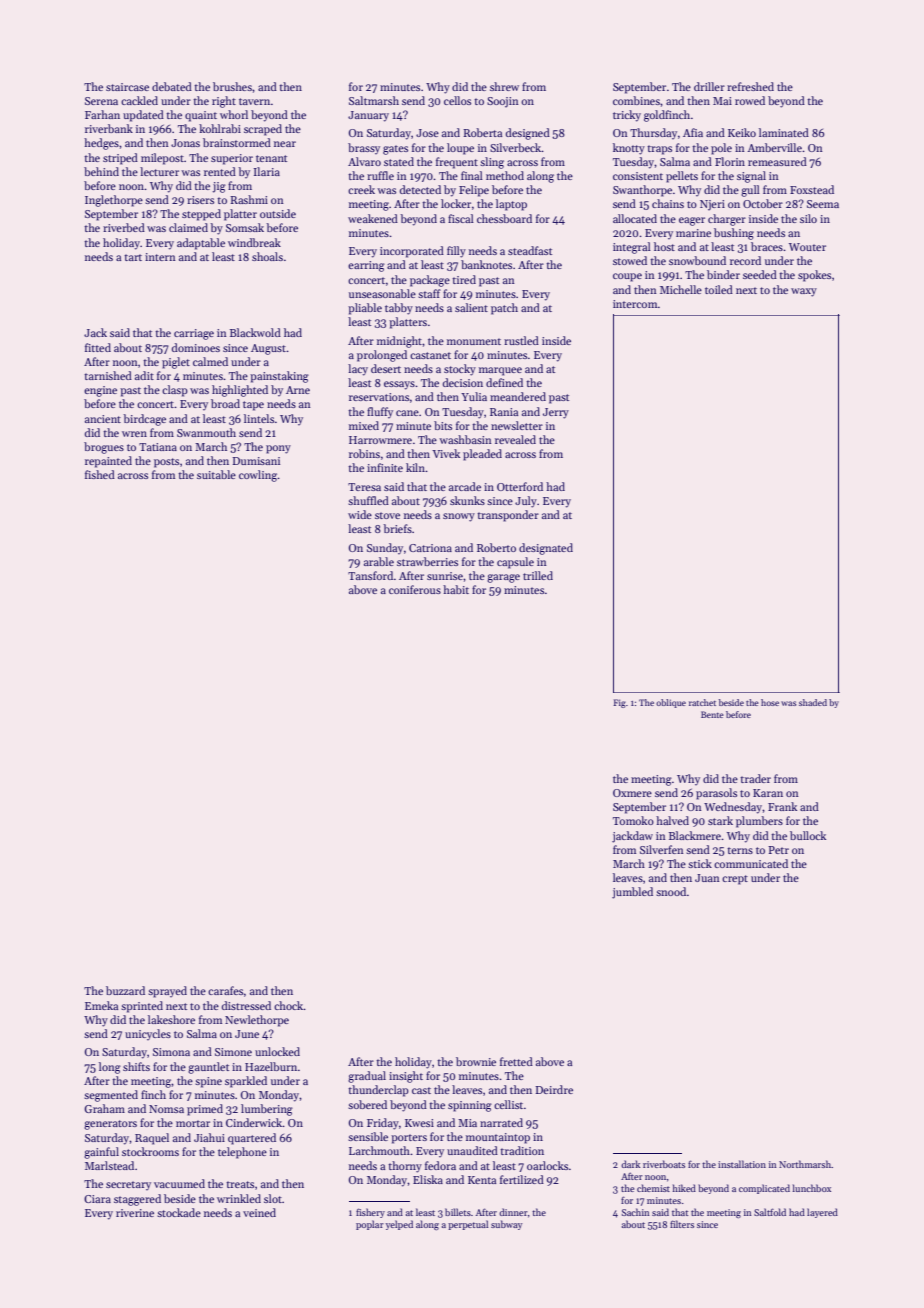  What do you see at coordinates (109, 128) in the screenshot?
I see `riverbank` at bounding box center [109, 128].
